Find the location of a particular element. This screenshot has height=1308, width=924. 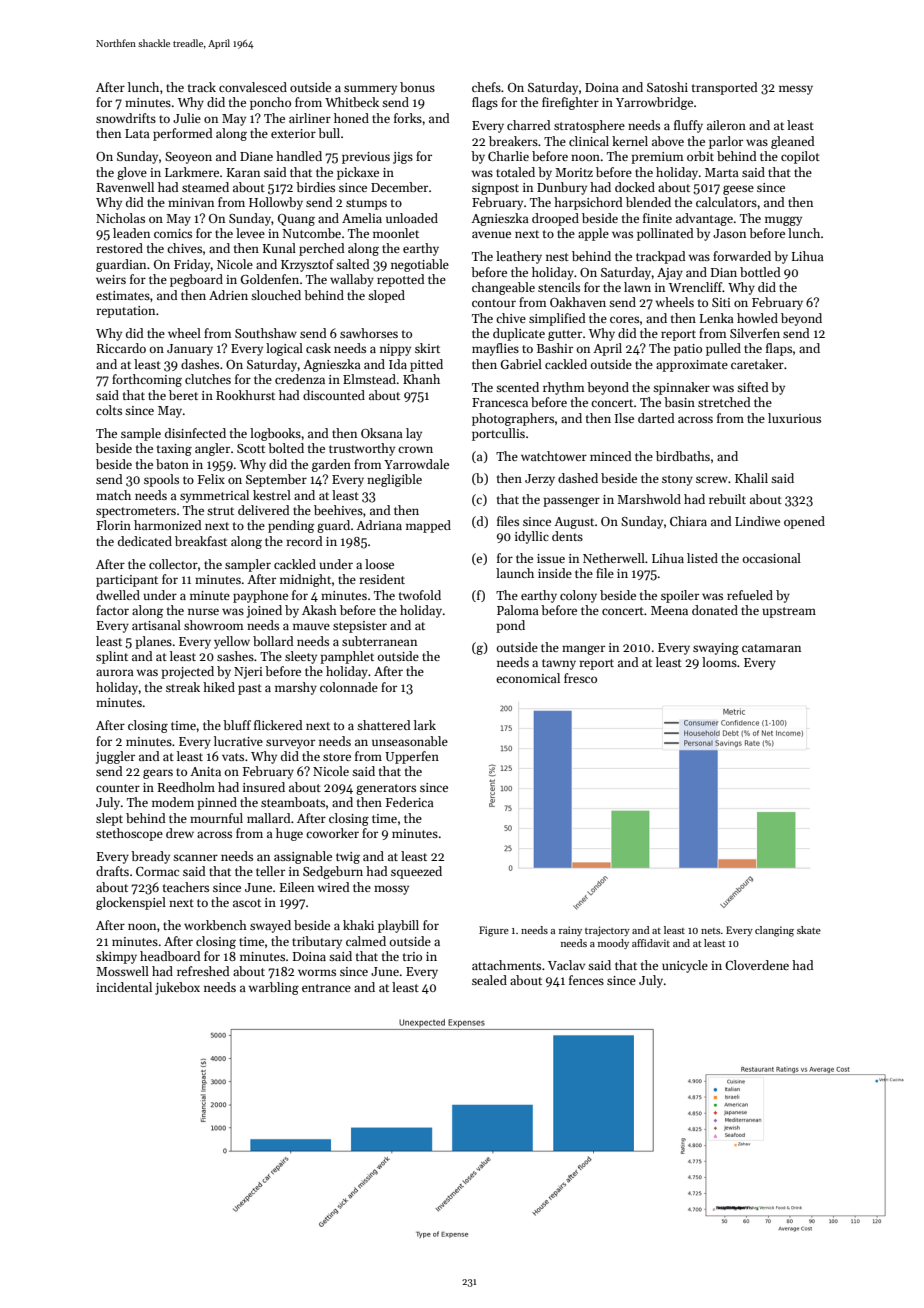

entrance is located at coordinates (326, 988).
